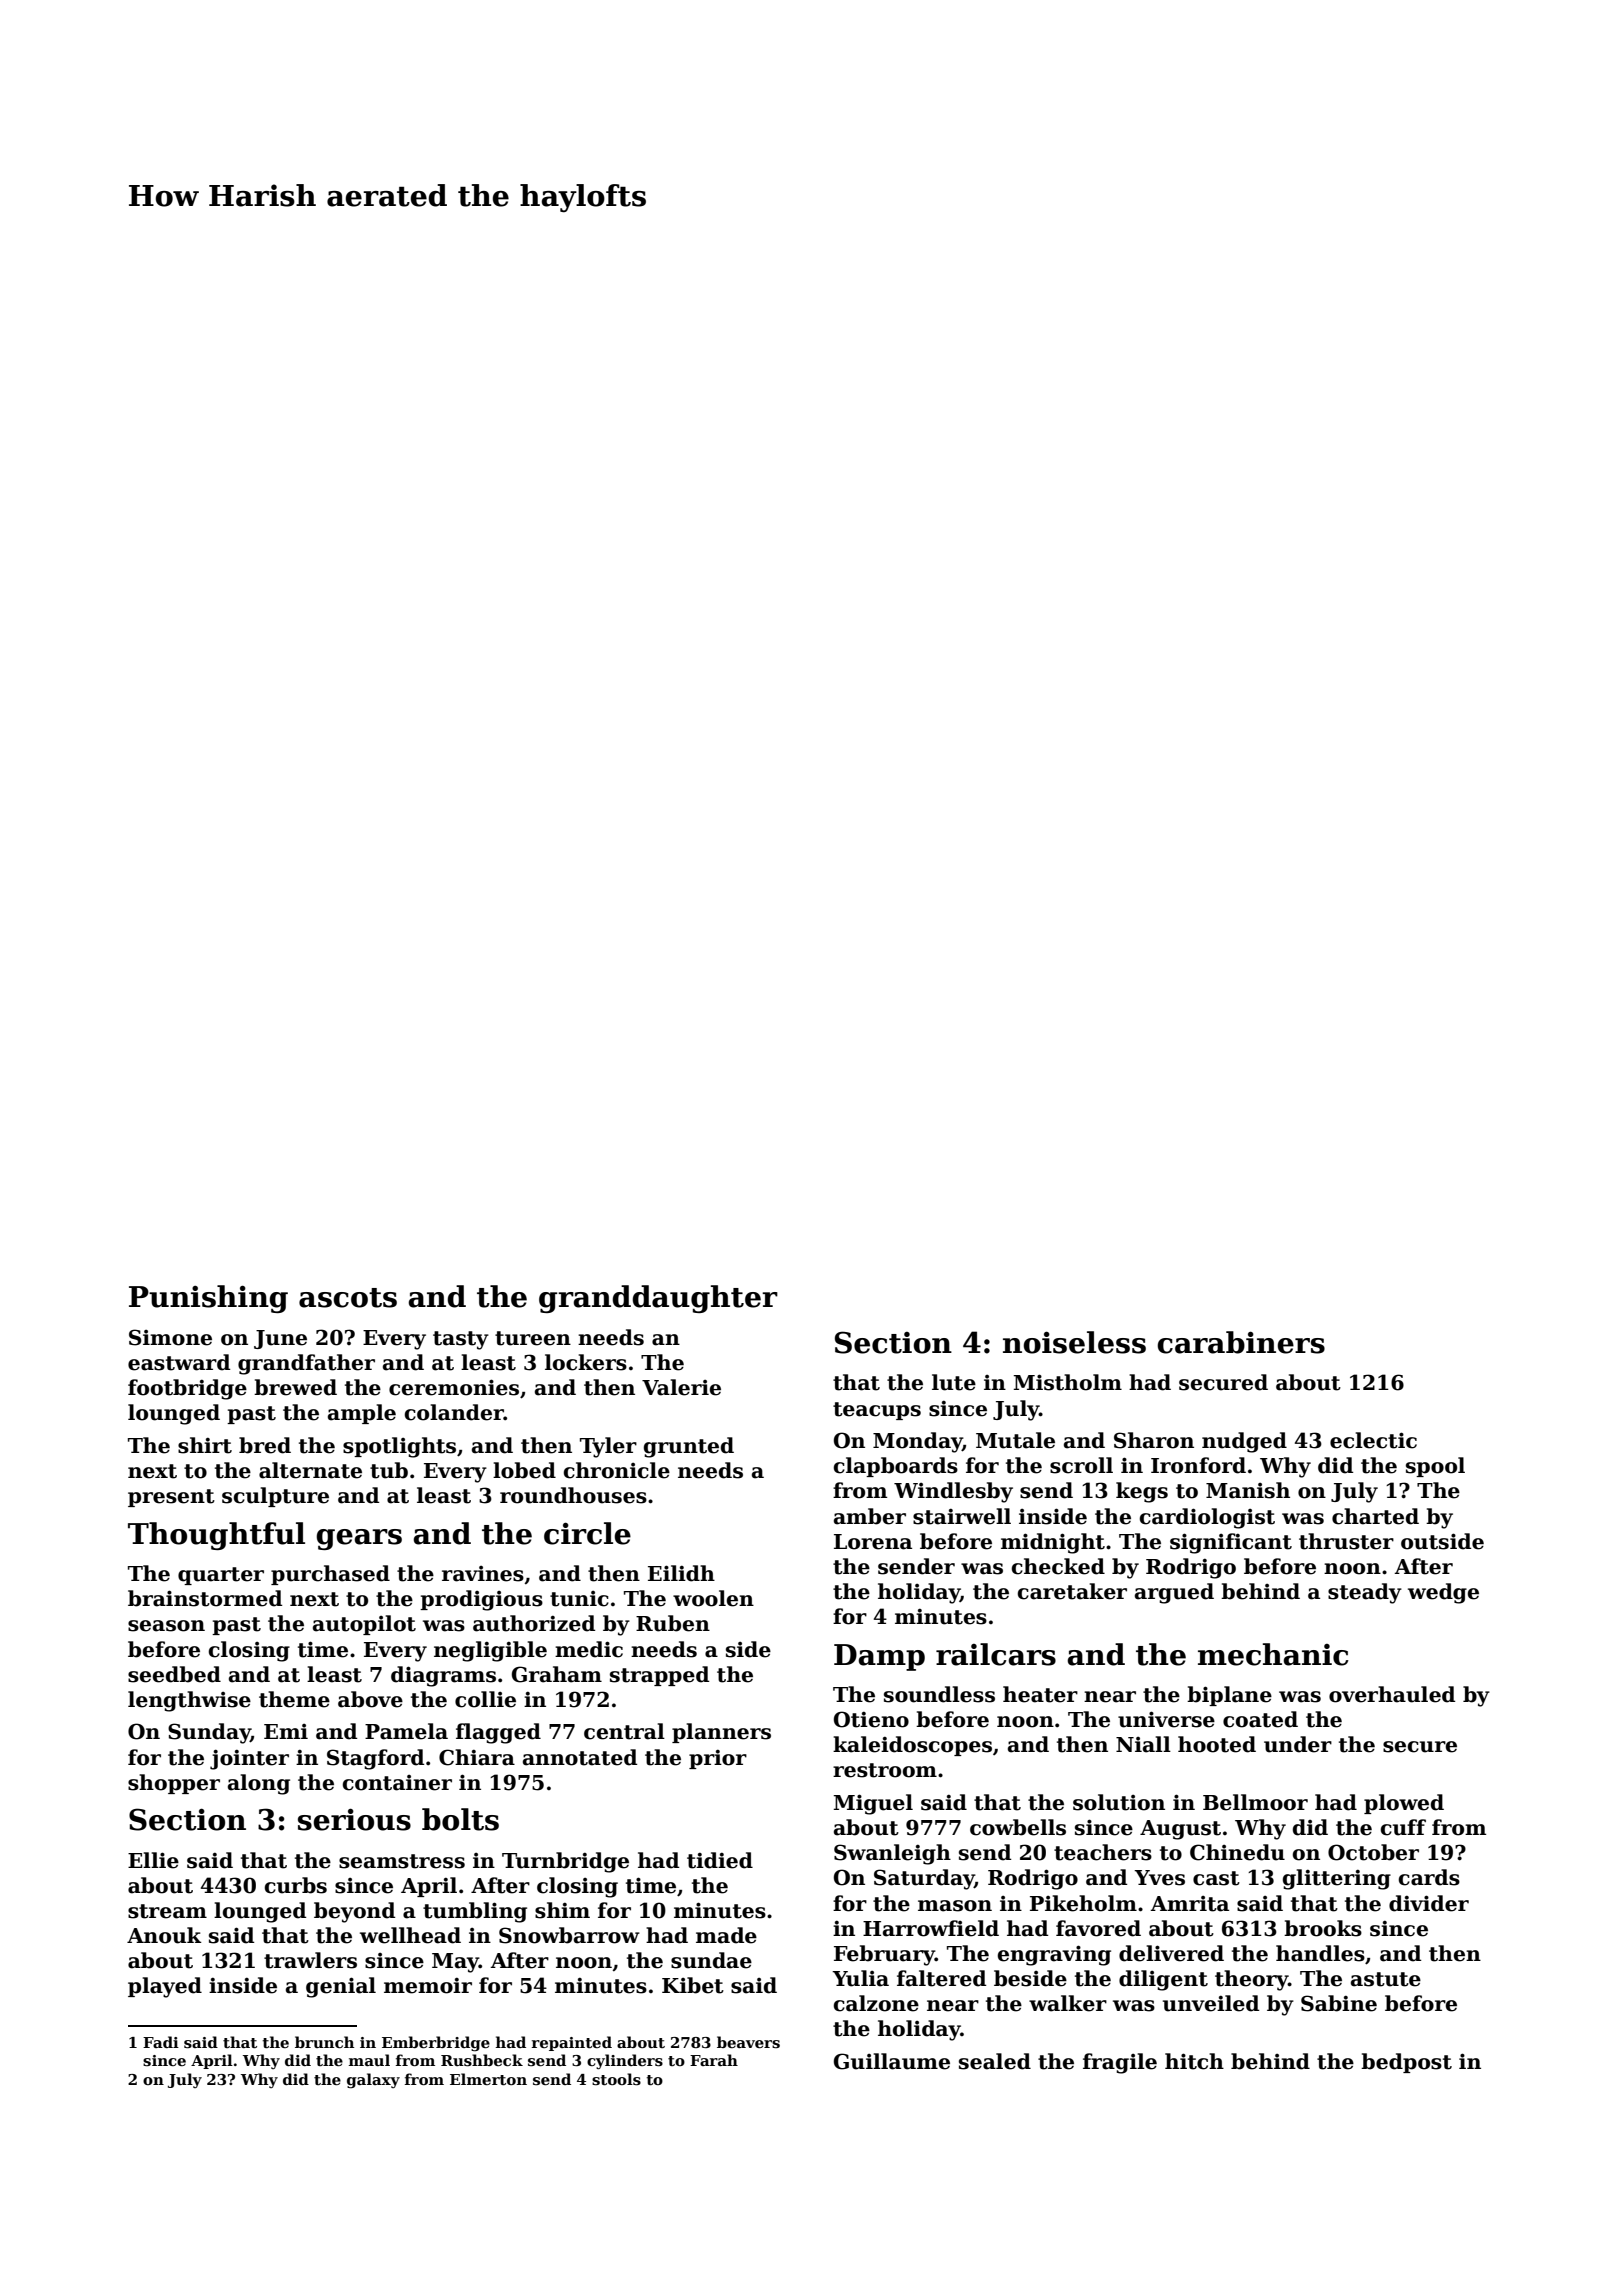  What do you see at coordinates (996, 1654) in the screenshot?
I see `railcars` at bounding box center [996, 1654].
